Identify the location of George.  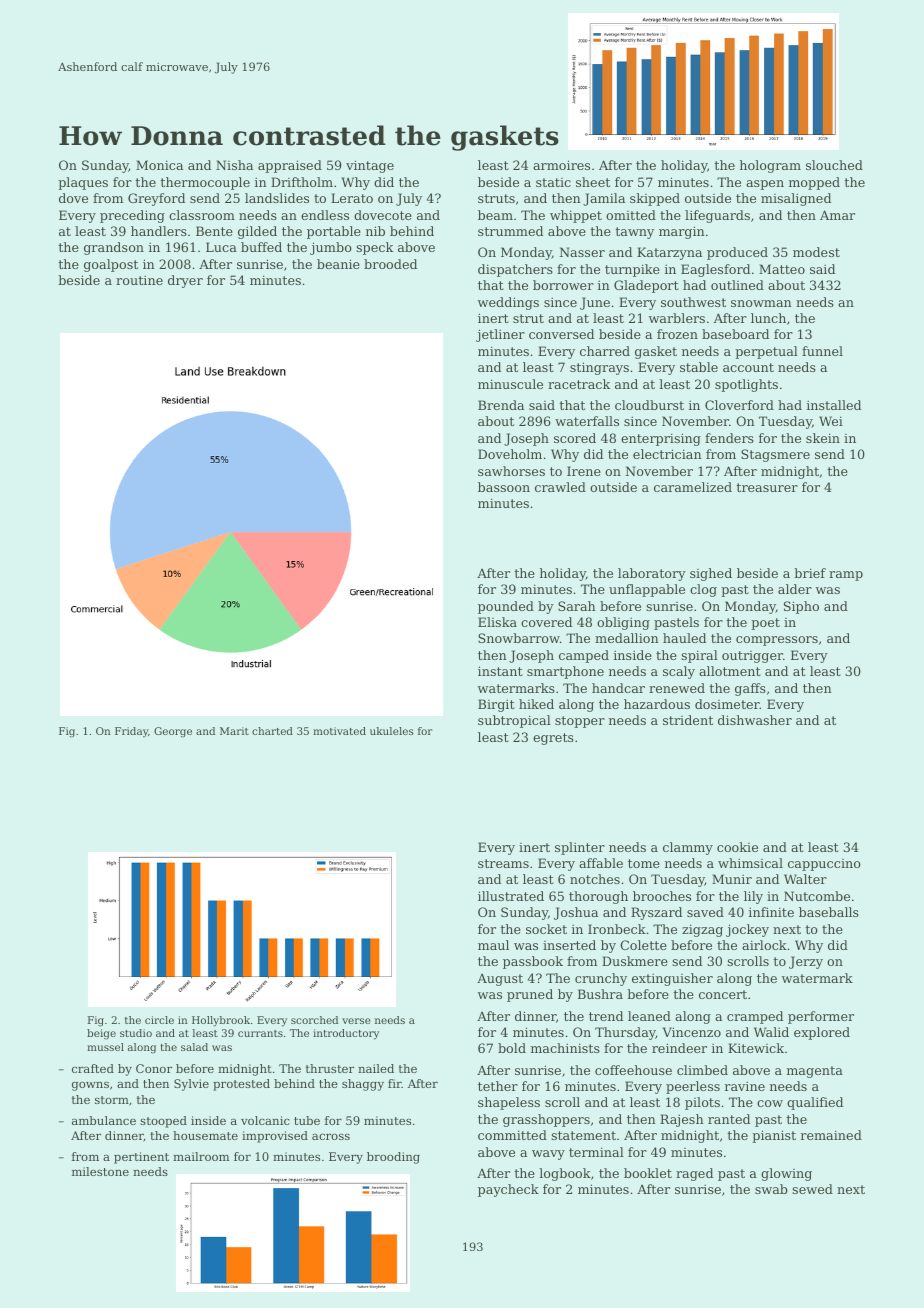
(173, 732).
